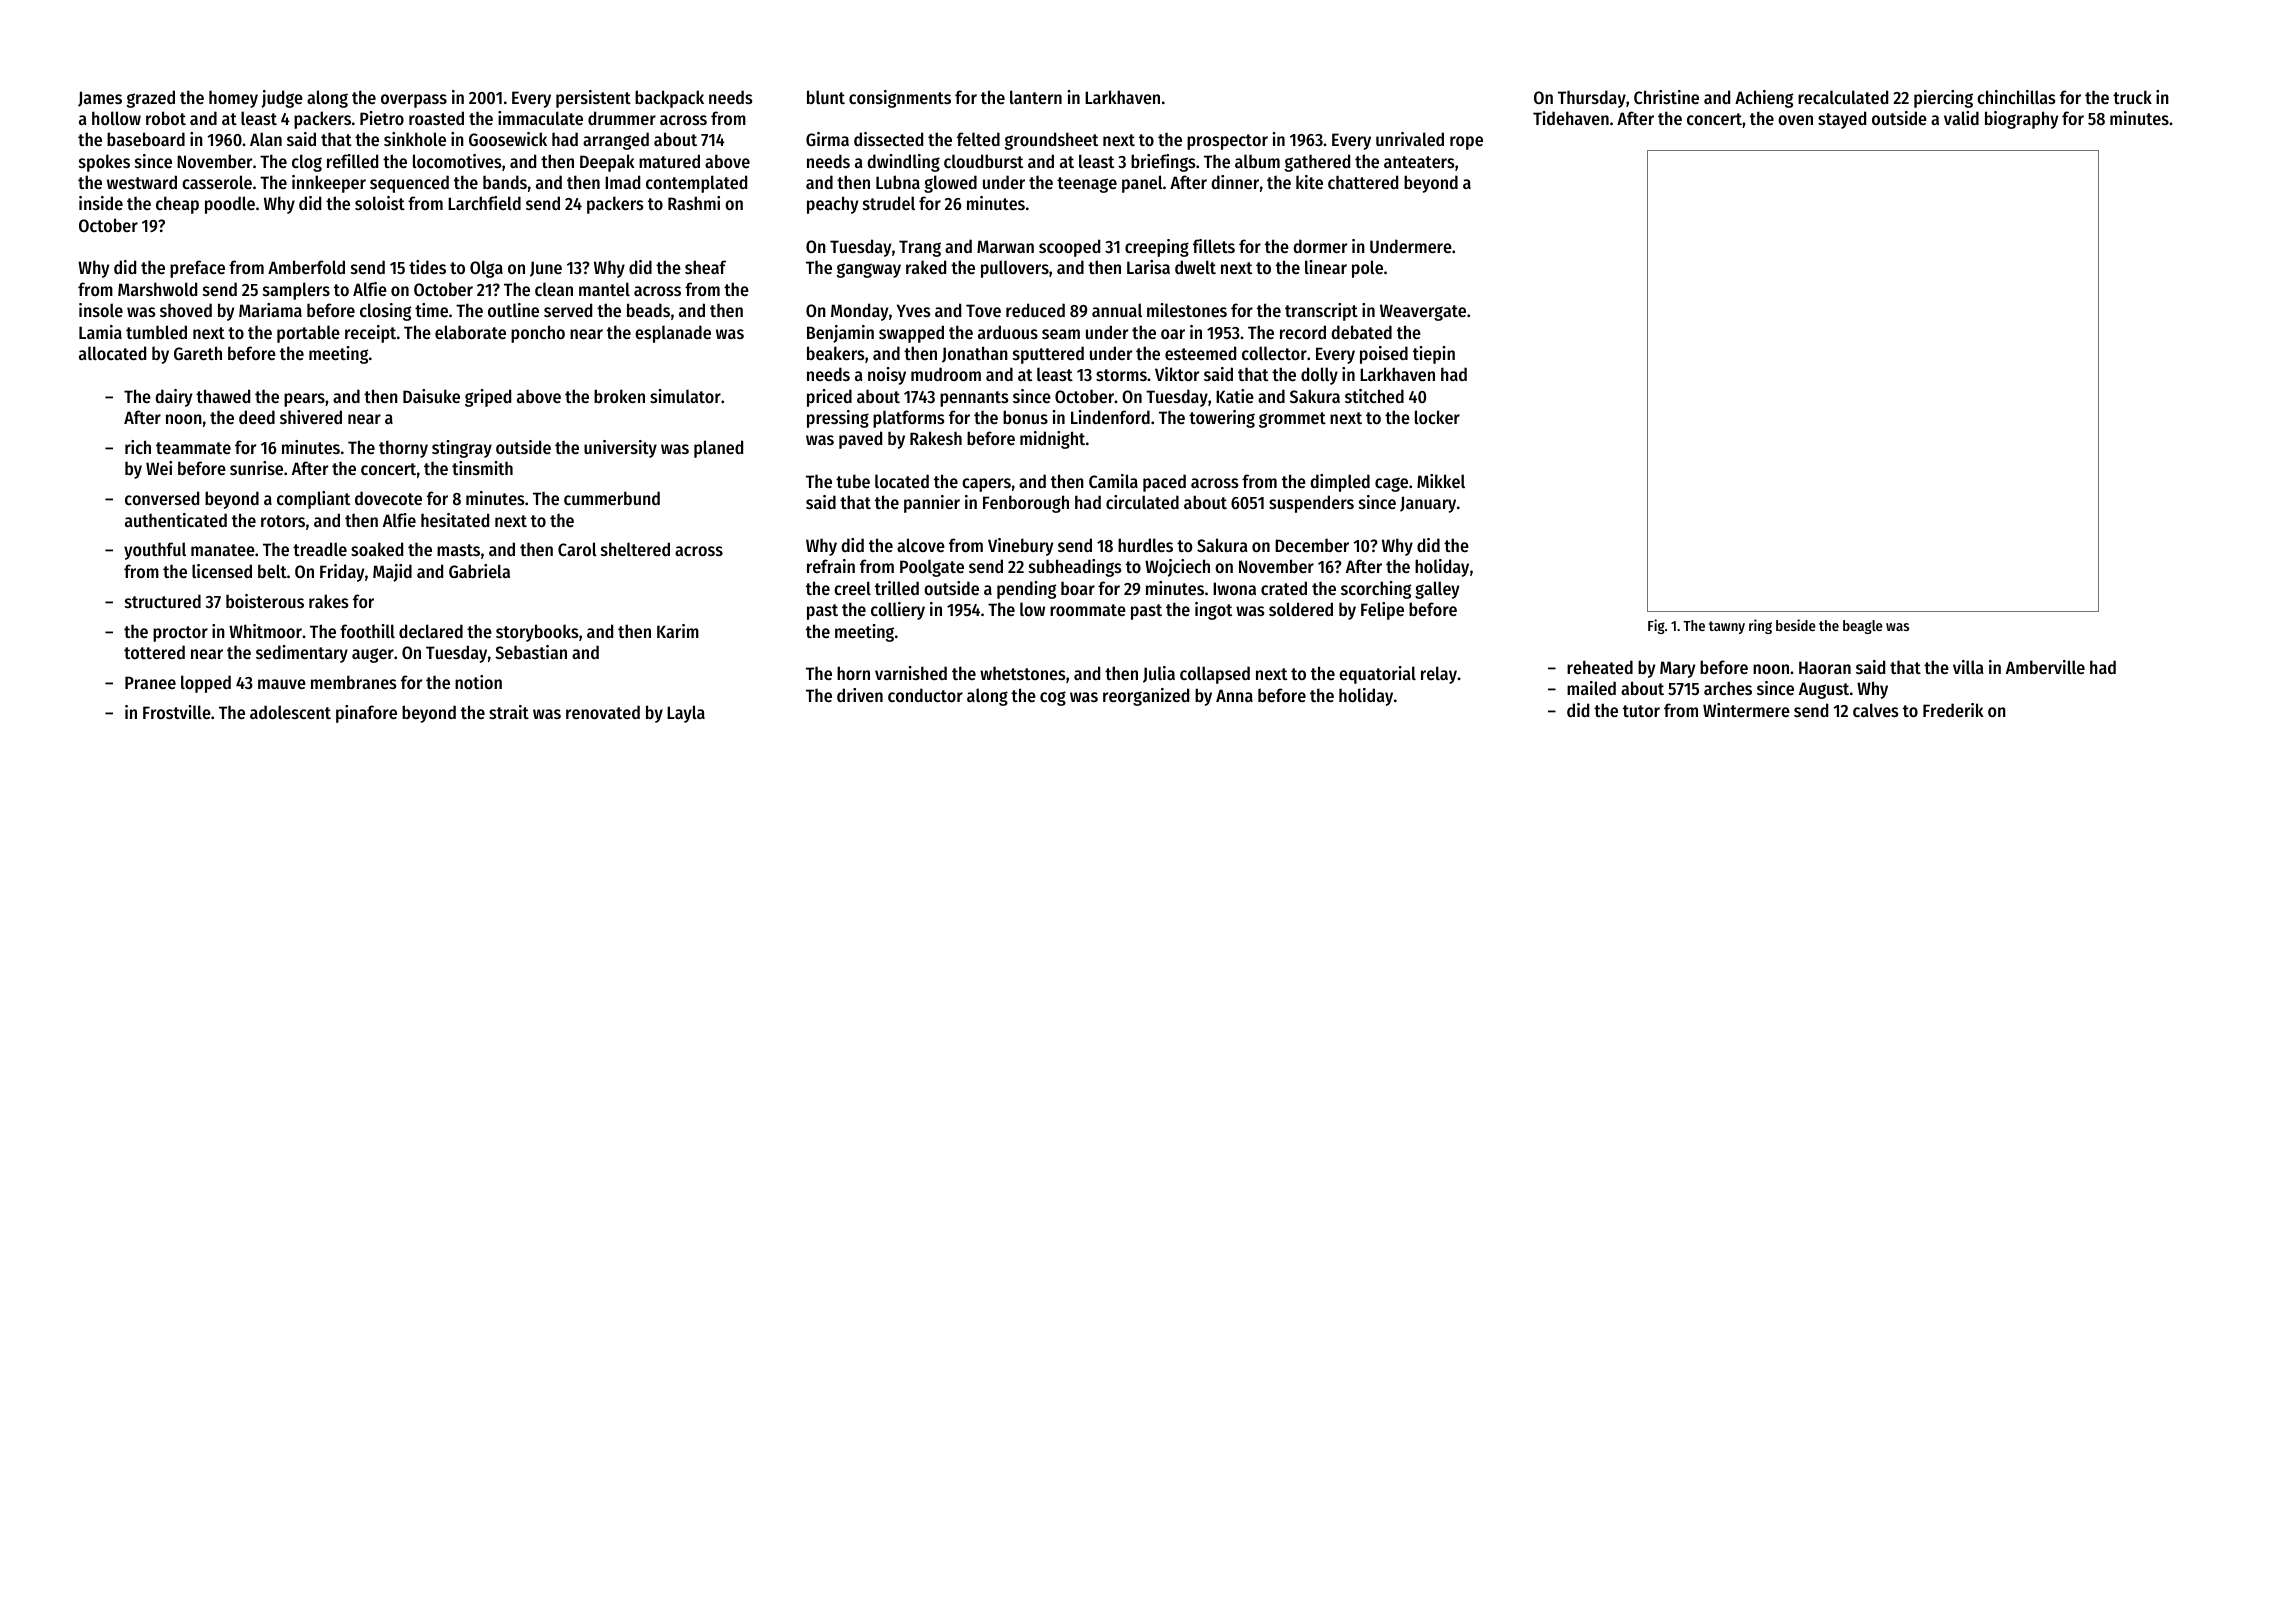 This screenshot has height=1620, width=2291. Describe the element at coordinates (1053, 698) in the screenshot. I see `cog` at that location.
